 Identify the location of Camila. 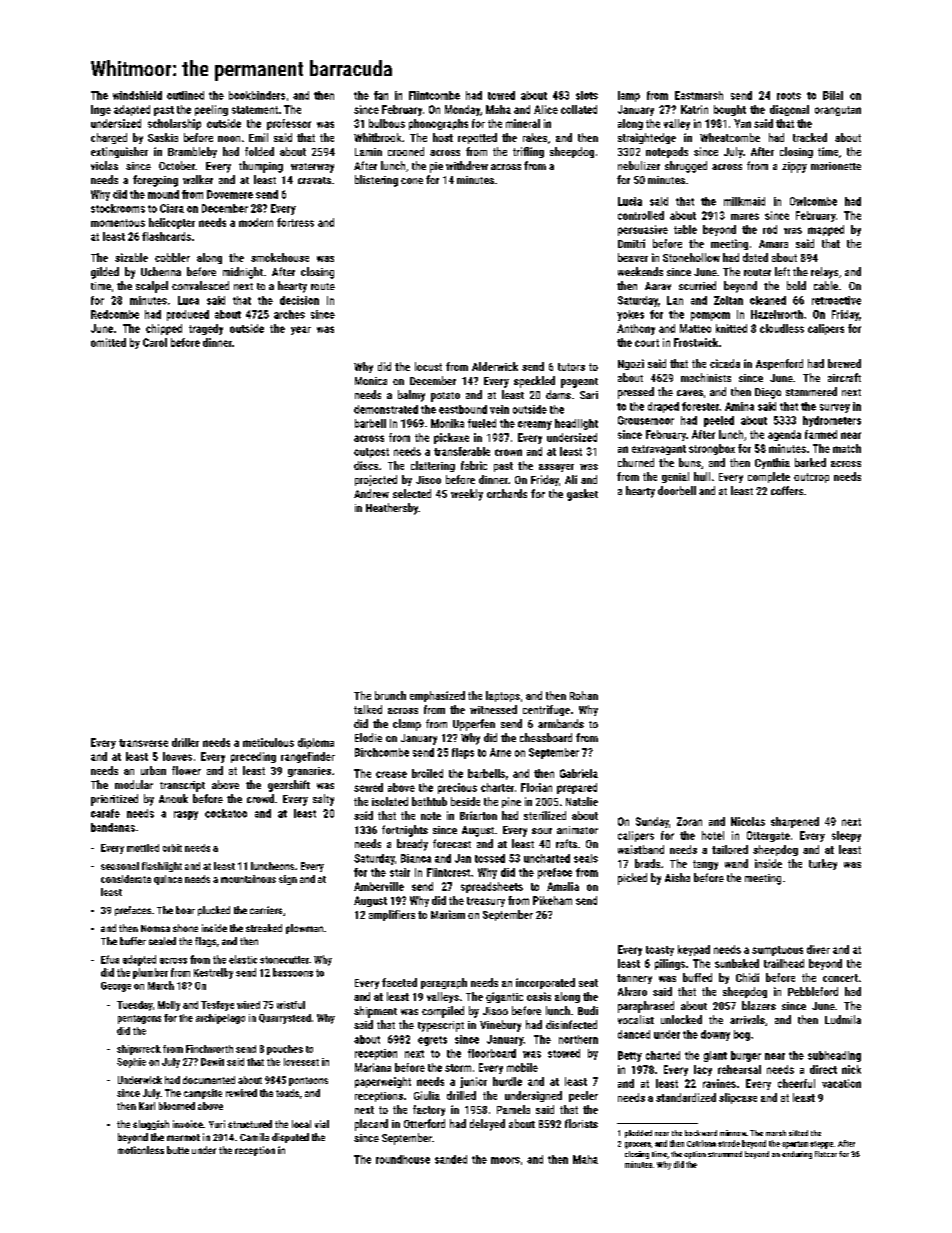
(254, 1137).
